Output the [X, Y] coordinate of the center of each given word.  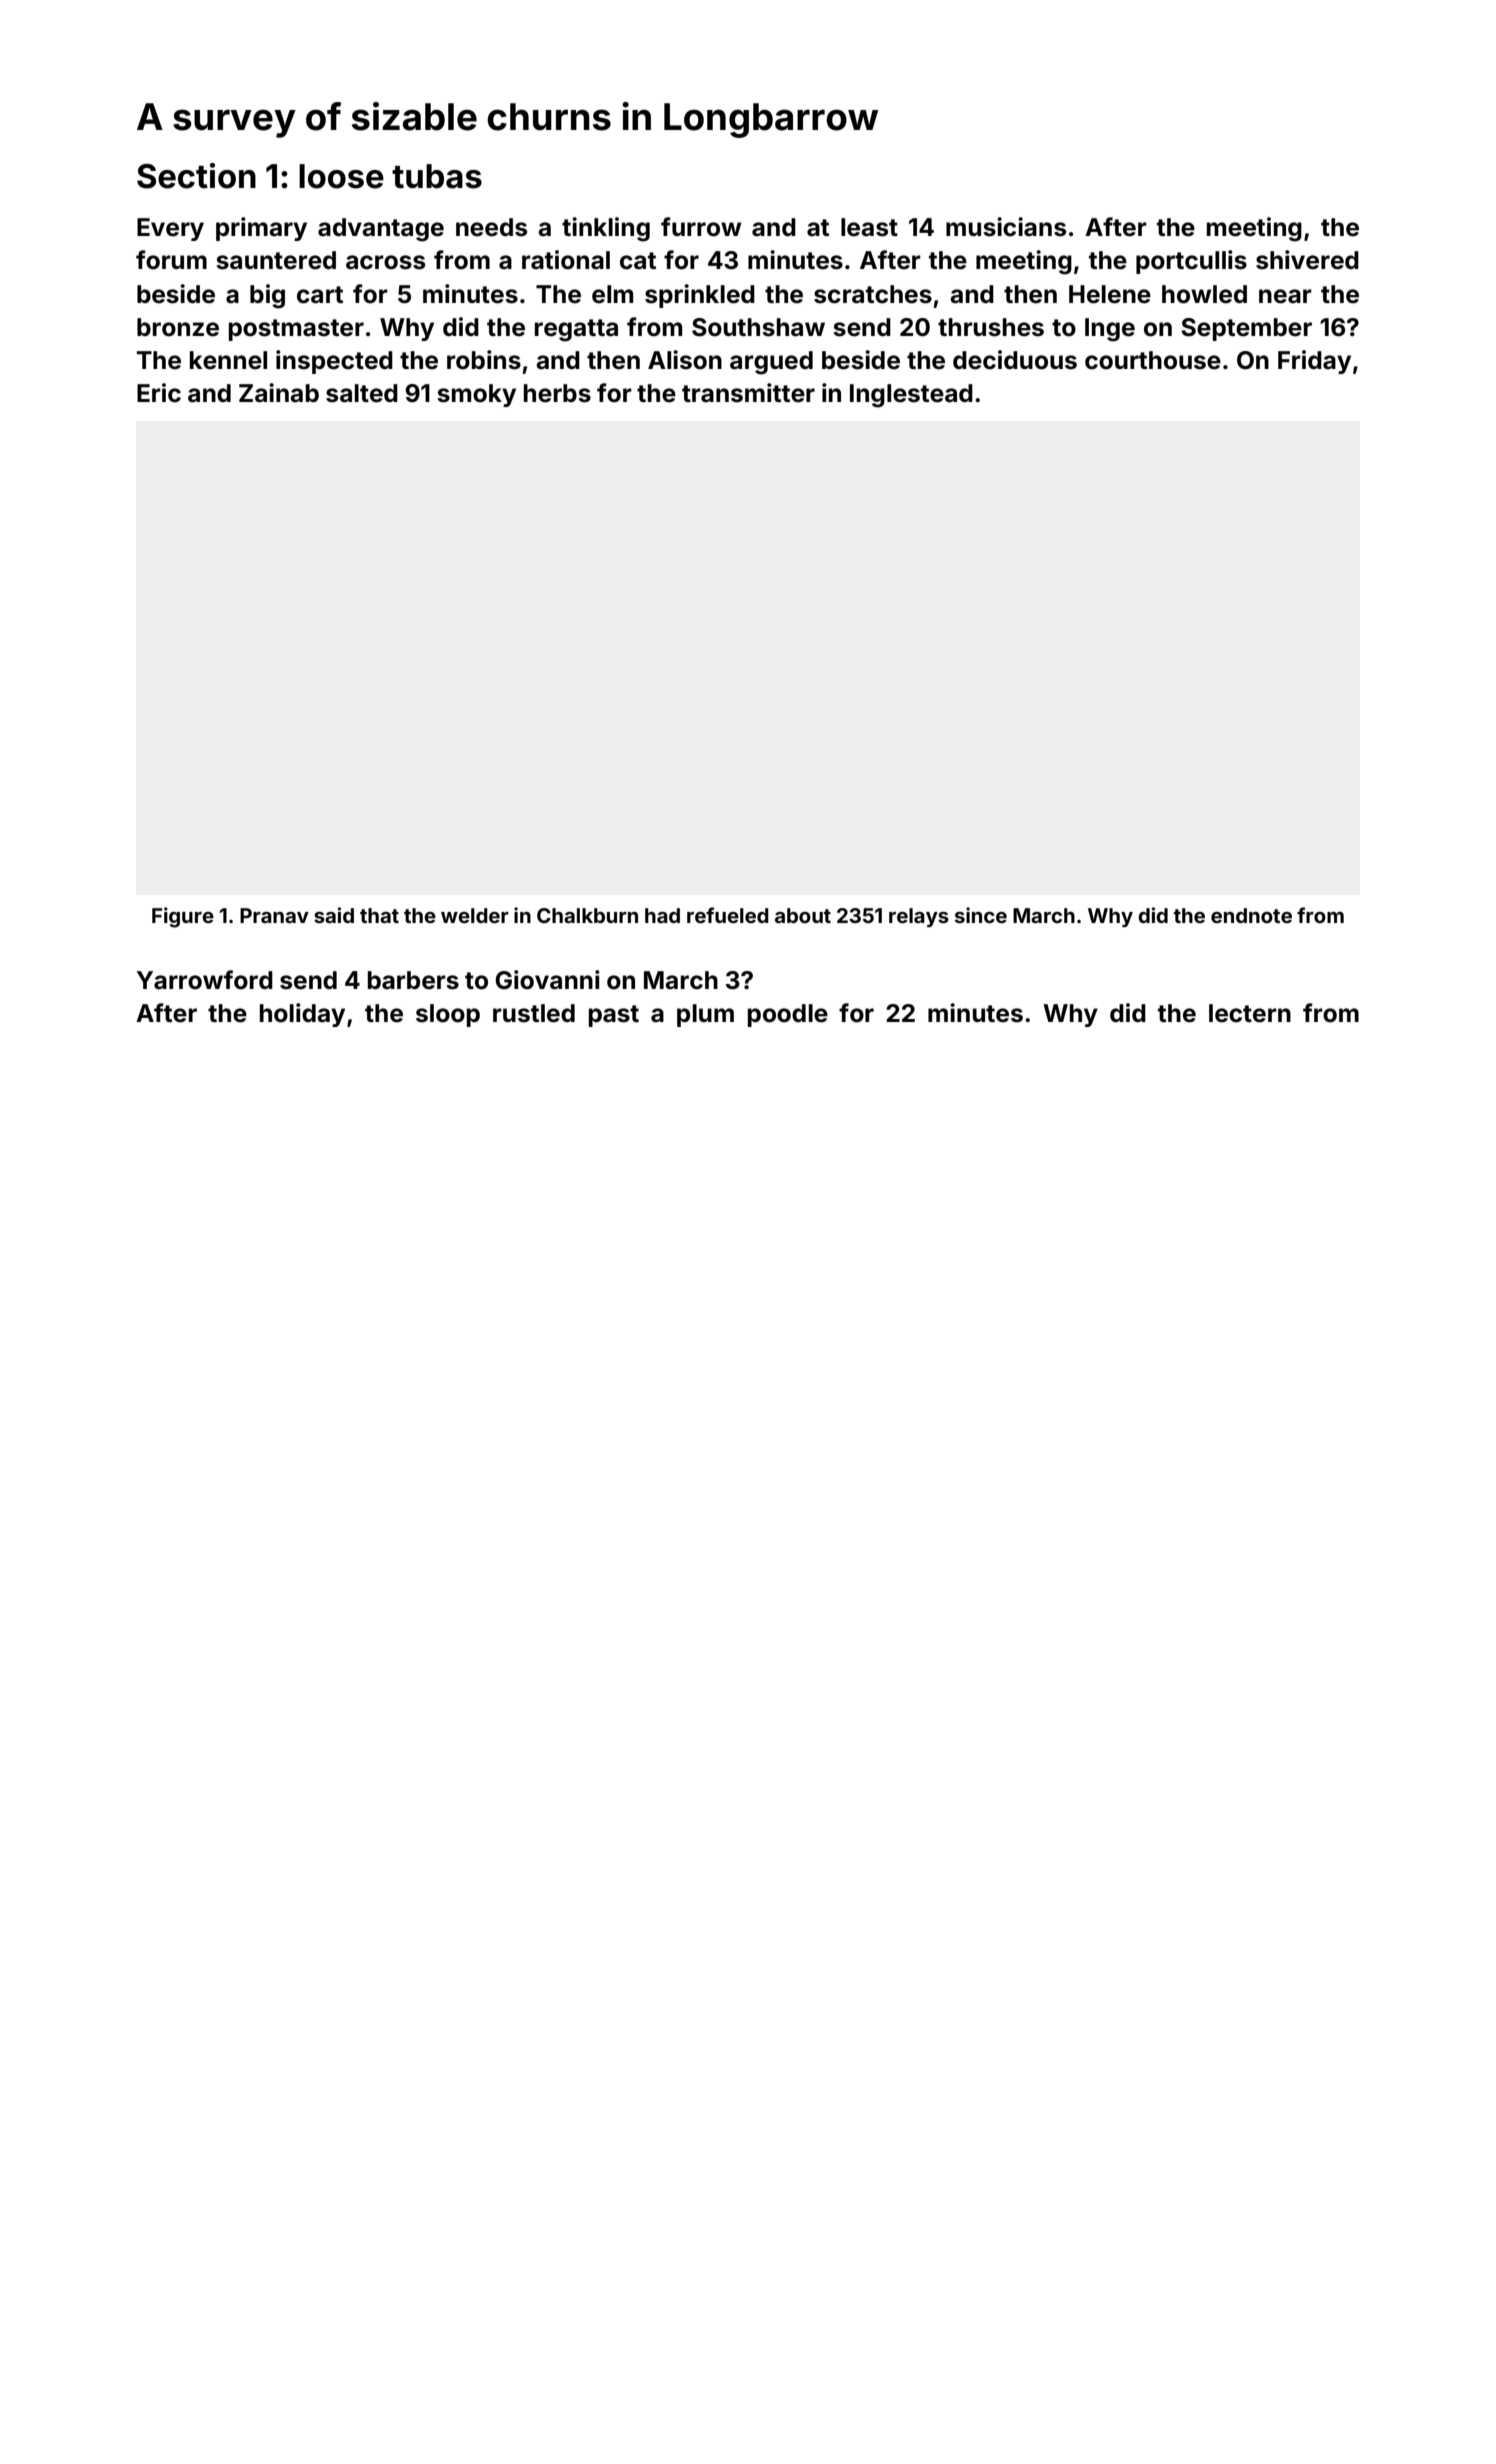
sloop [448, 1015]
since [981, 915]
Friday [1314, 362]
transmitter [748, 393]
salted [362, 393]
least [869, 227]
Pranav [274, 915]
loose [341, 176]
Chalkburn [587, 915]
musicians [1006, 227]
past [614, 1016]
